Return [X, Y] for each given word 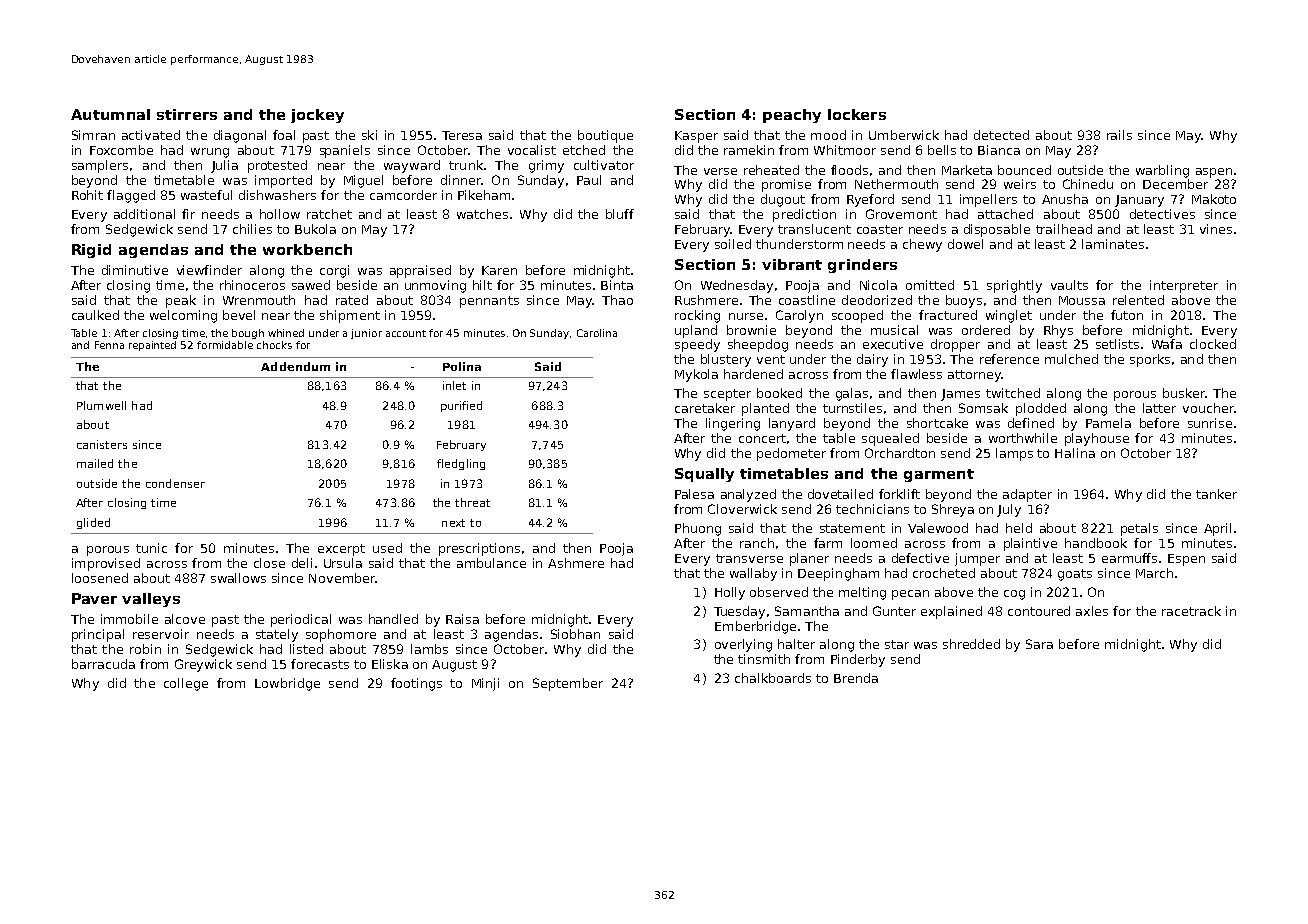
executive [893, 344]
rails [1119, 135]
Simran [93, 135]
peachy [792, 116]
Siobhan [575, 634]
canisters [102, 444]
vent [771, 359]
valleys [151, 600]
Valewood [938, 528]
